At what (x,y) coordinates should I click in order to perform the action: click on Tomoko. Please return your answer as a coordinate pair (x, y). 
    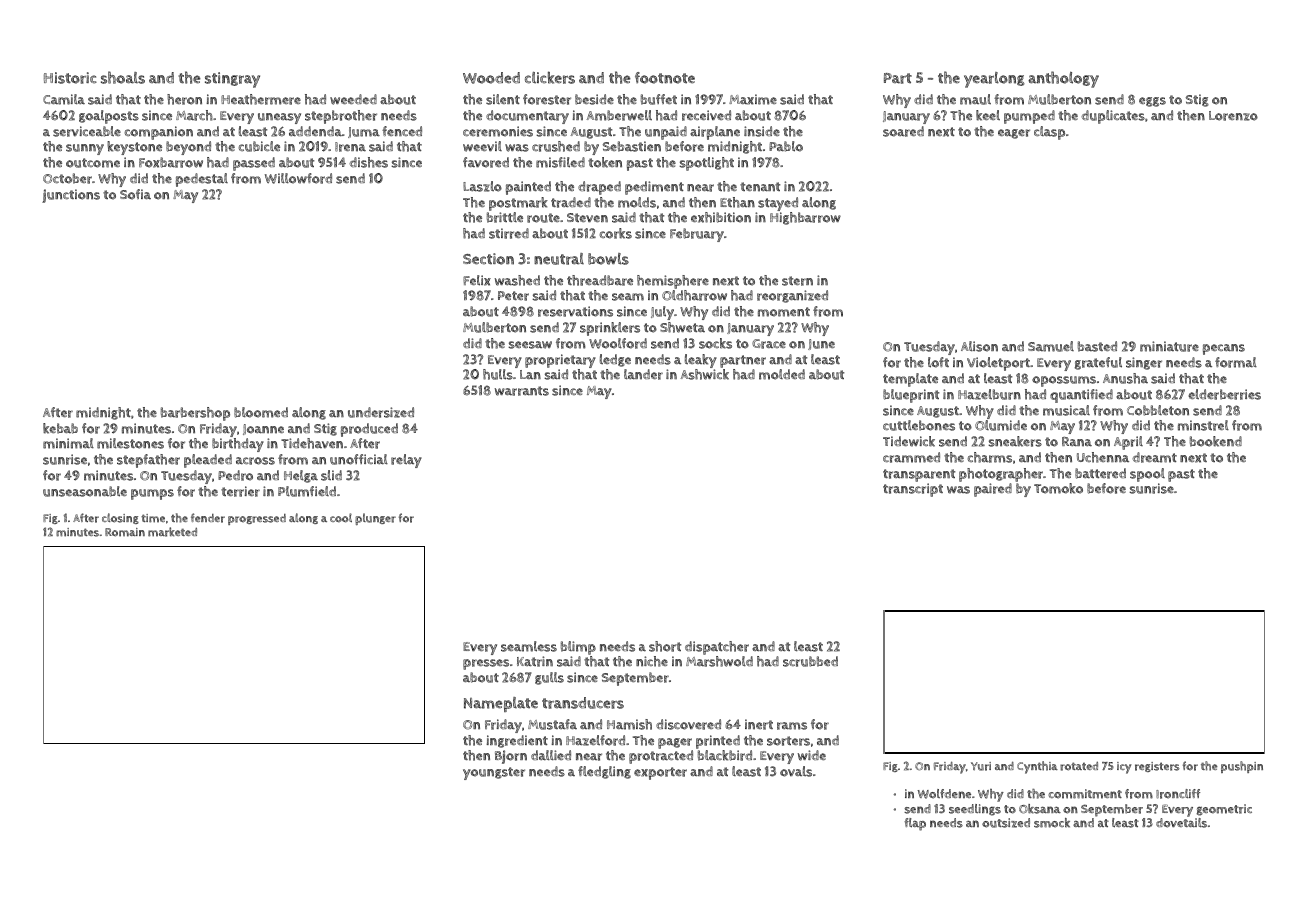
    Looking at the image, I should click on (1058, 488).
